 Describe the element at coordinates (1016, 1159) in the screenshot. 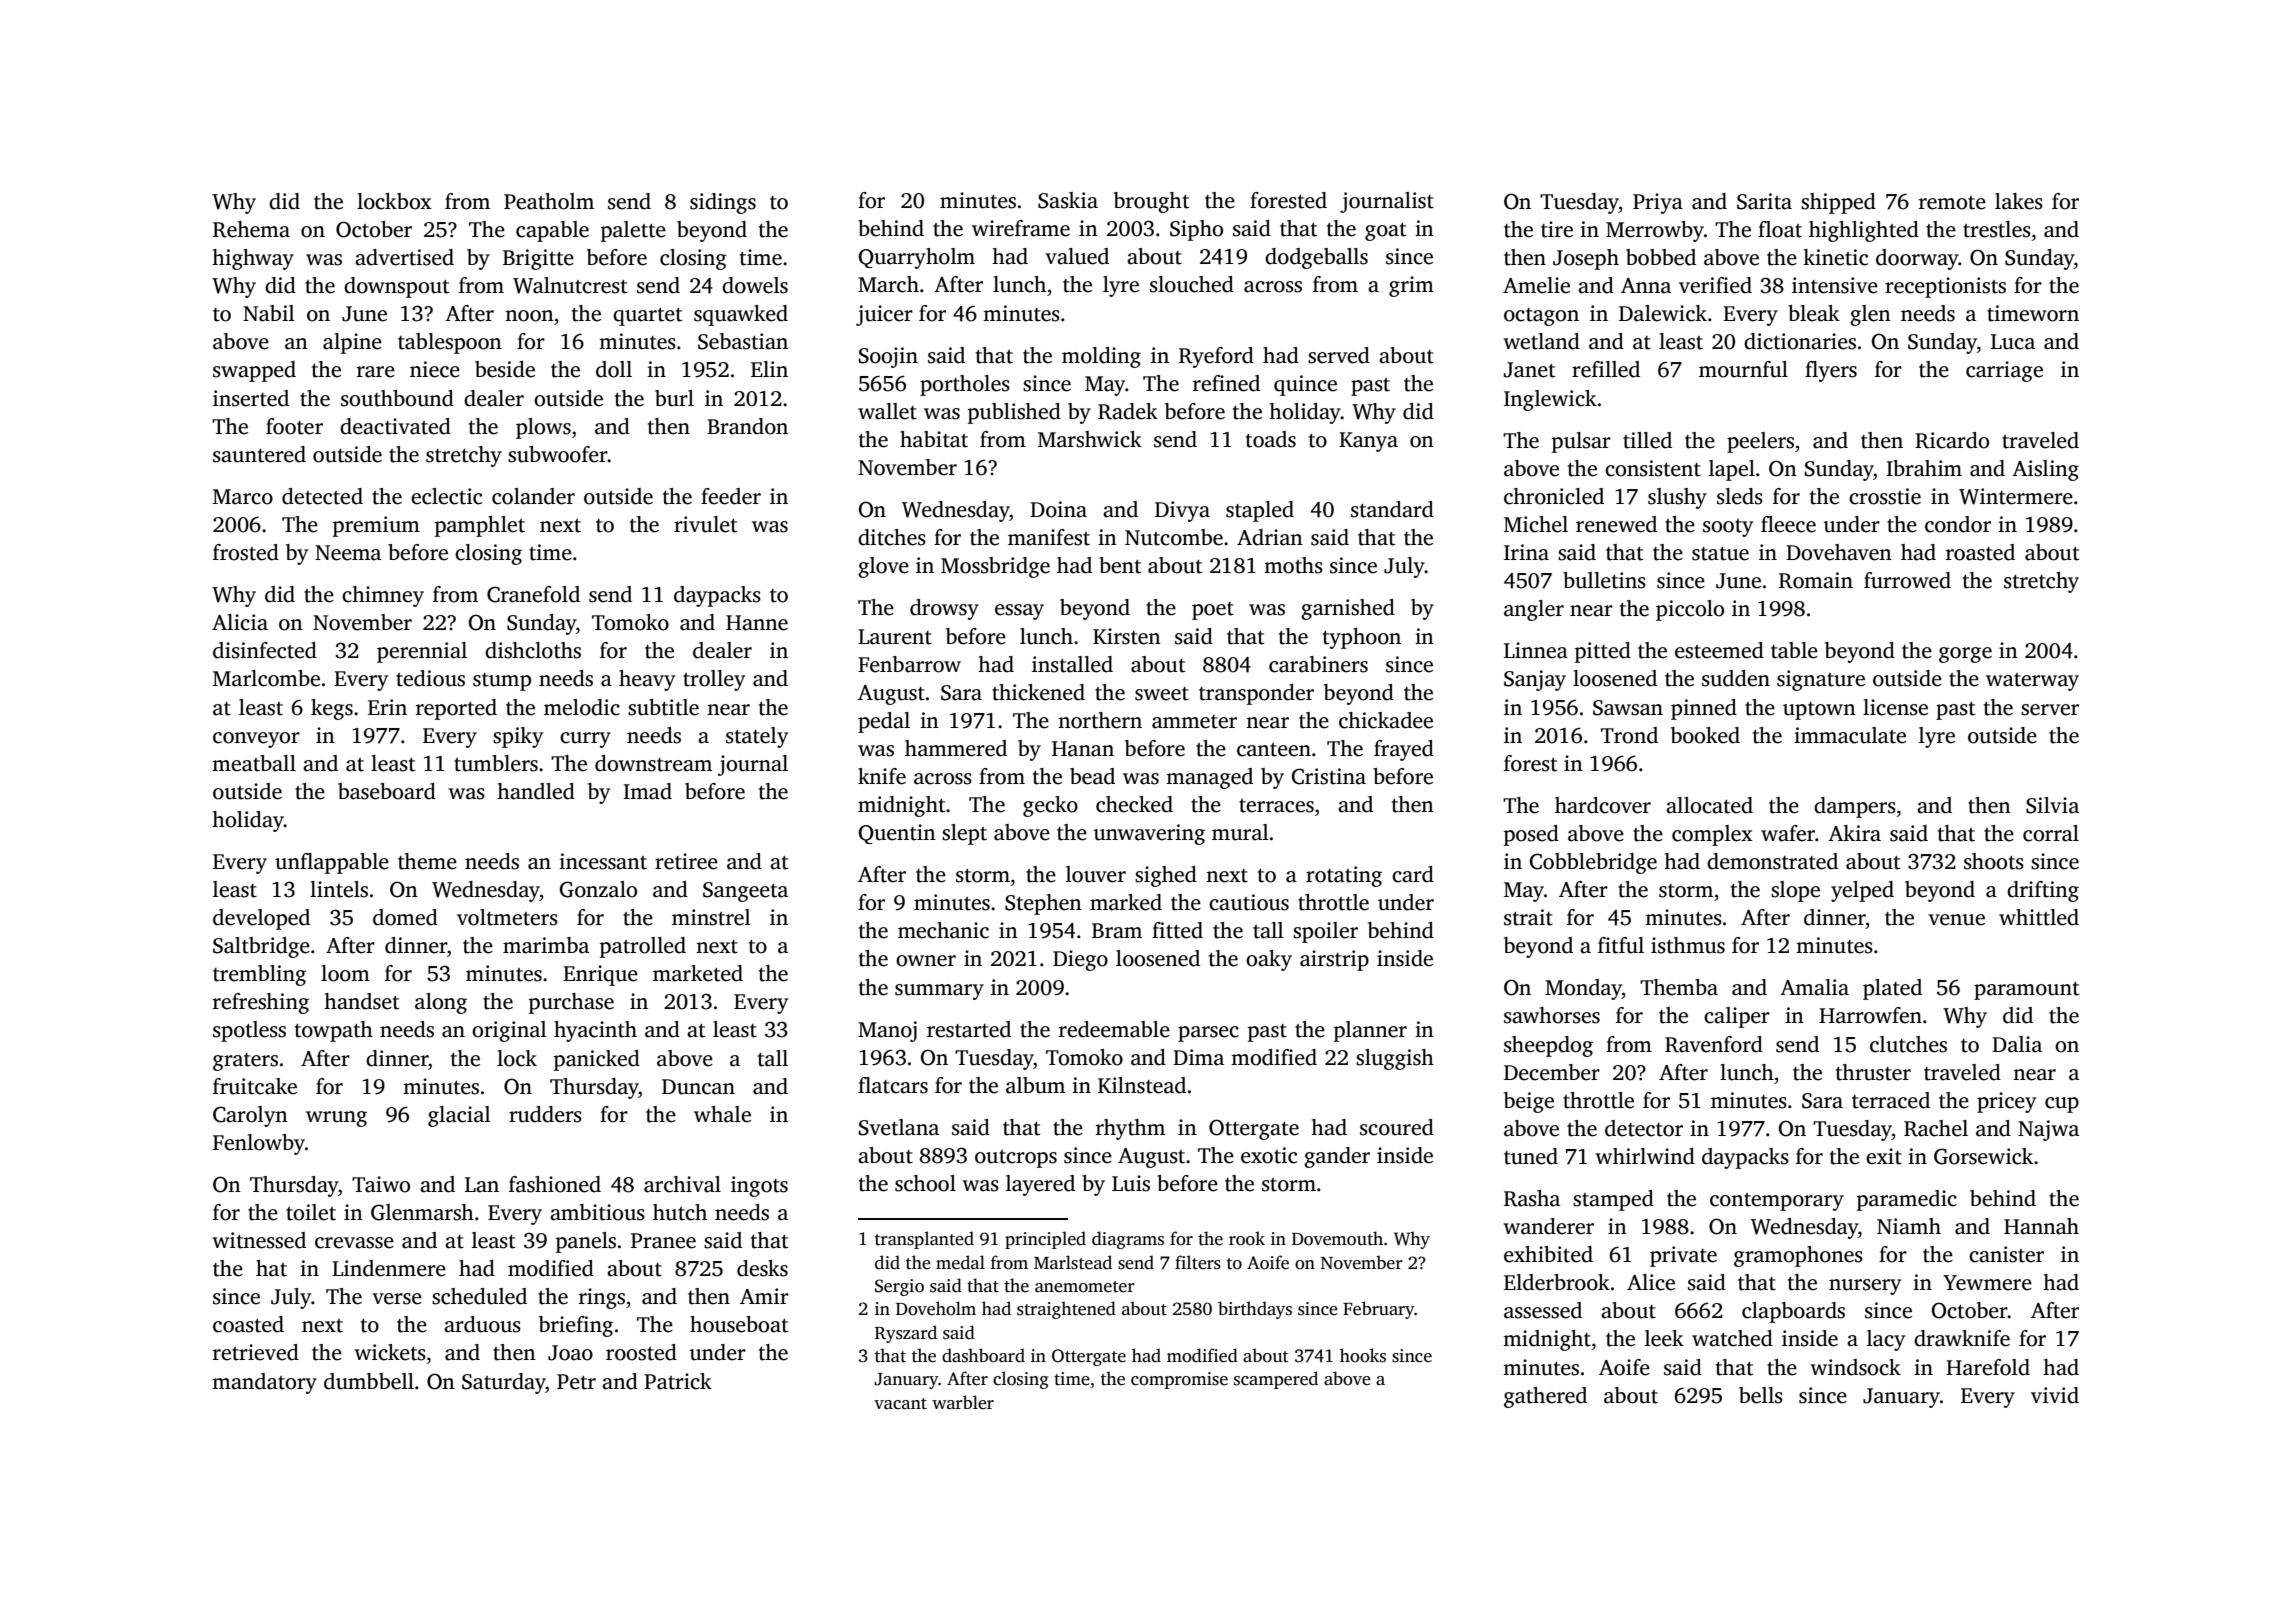

I see `outcrops` at that location.
